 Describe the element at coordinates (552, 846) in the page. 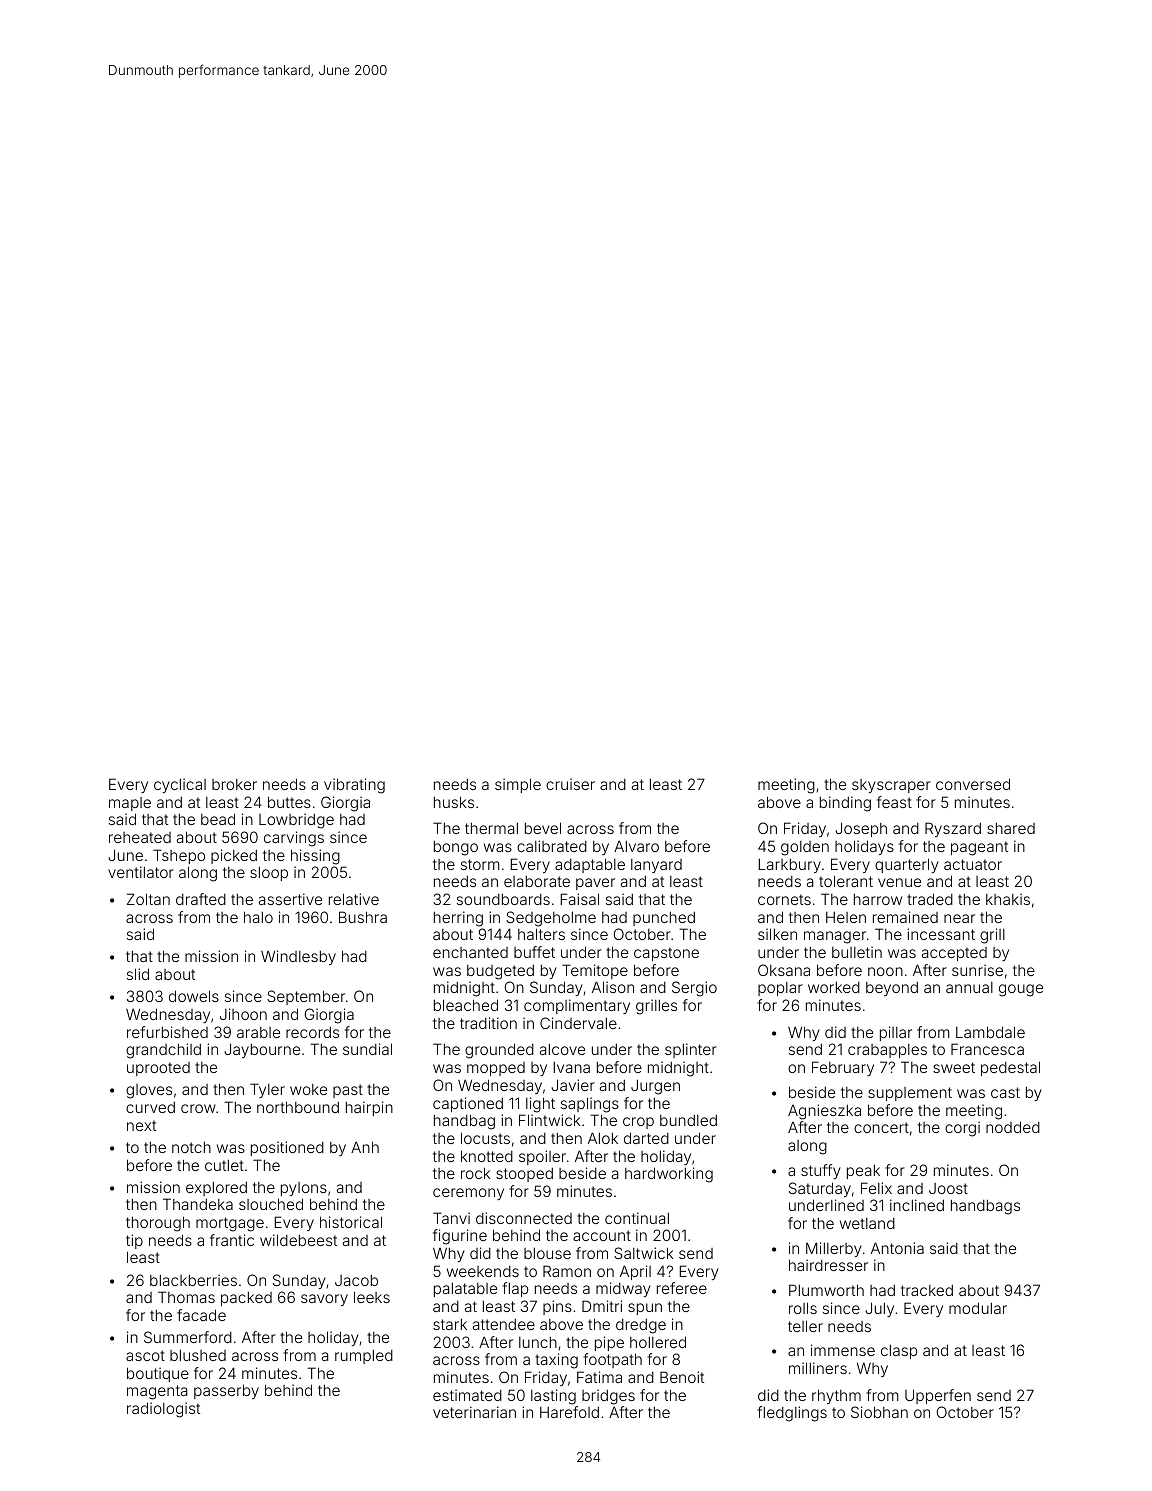

I see `calibrated` at that location.
